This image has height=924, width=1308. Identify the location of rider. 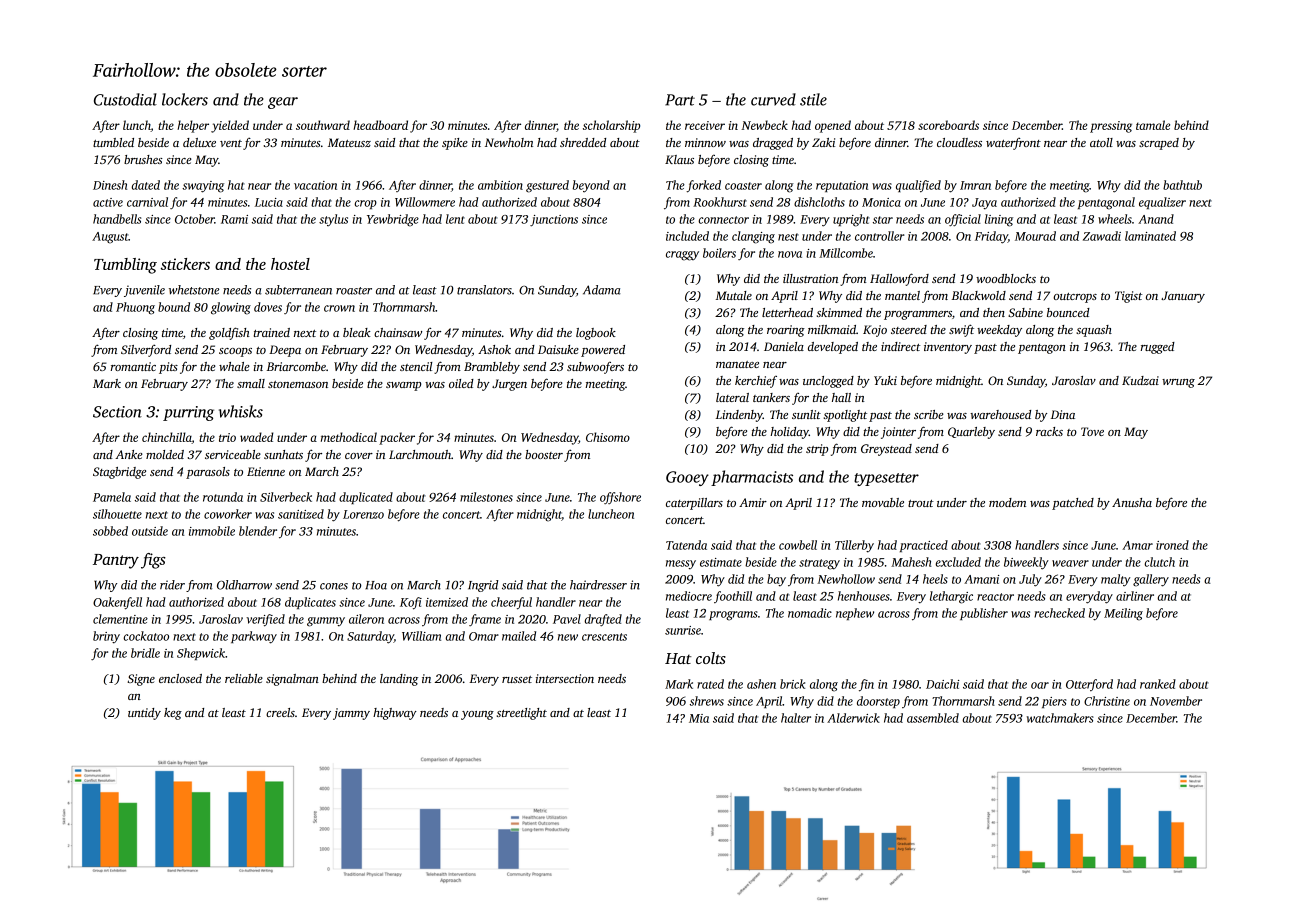
(172, 585).
